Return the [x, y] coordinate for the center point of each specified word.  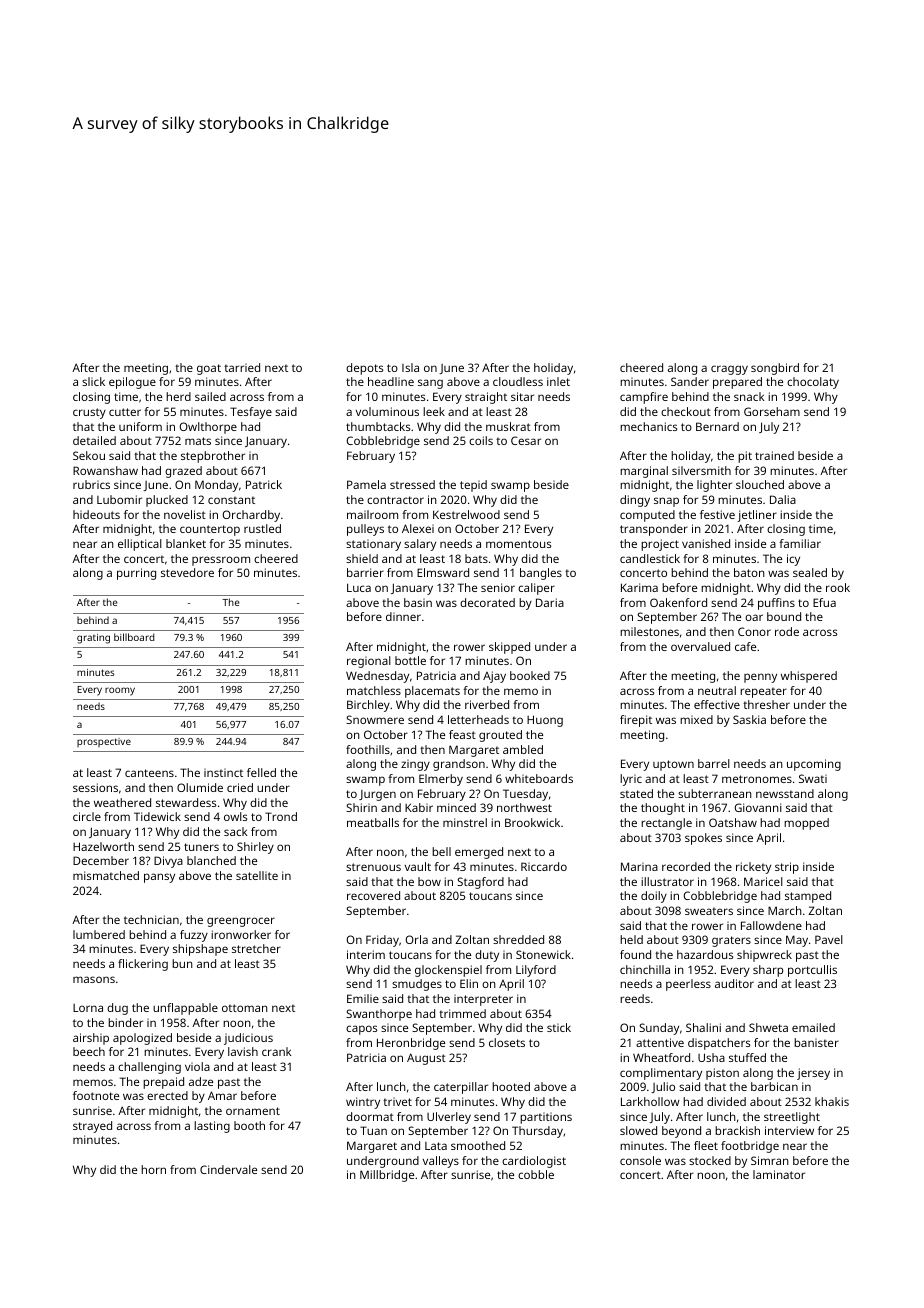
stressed [412, 484]
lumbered [99, 934]
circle [87, 816]
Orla [416, 939]
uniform [140, 426]
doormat [370, 1116]
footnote [96, 1095]
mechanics [648, 426]
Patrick [264, 484]
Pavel [829, 939]
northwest [524, 807]
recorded [686, 866]
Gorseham [772, 411]
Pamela [366, 484]
